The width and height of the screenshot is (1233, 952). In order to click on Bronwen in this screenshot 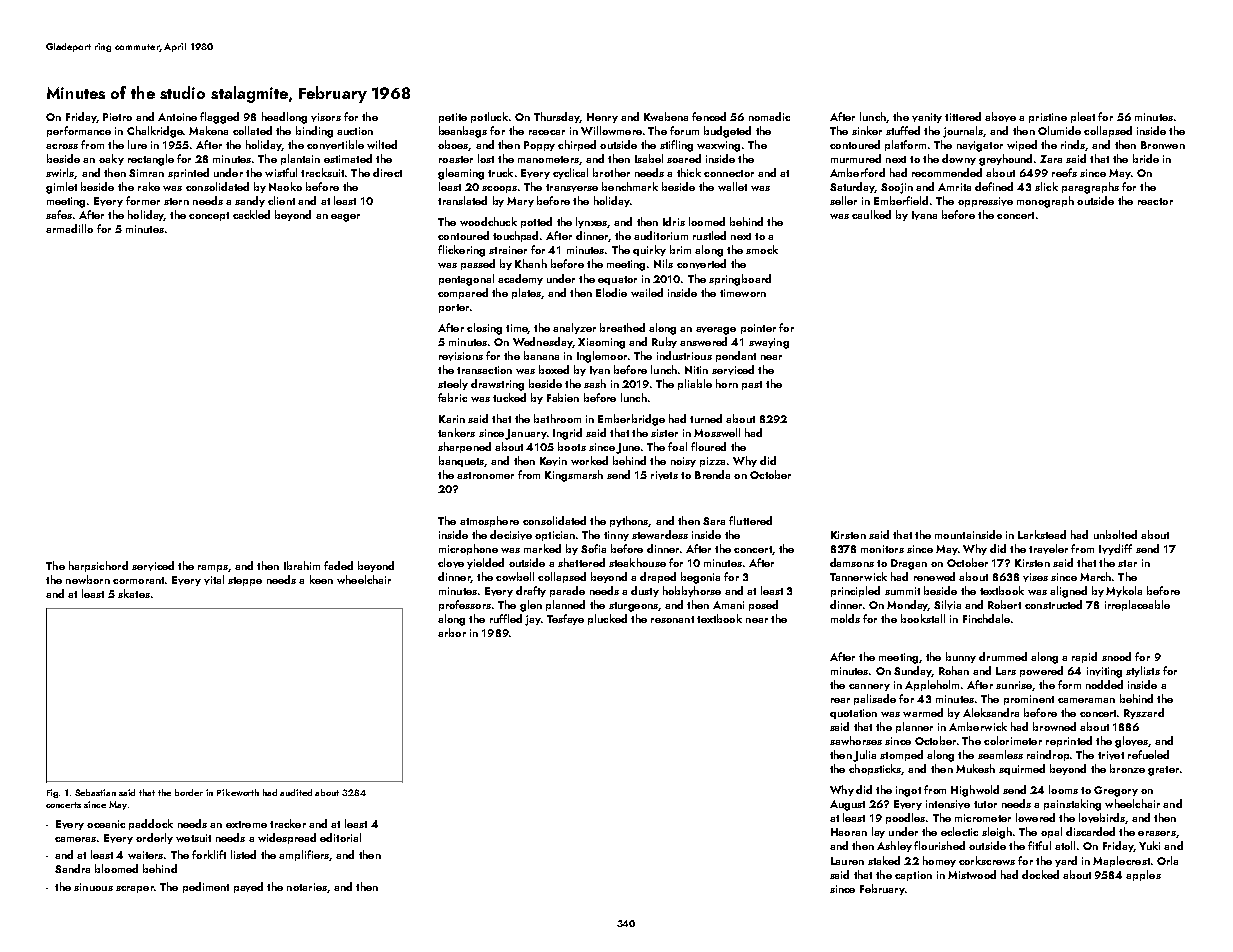, I will do `click(1163, 145)`.
